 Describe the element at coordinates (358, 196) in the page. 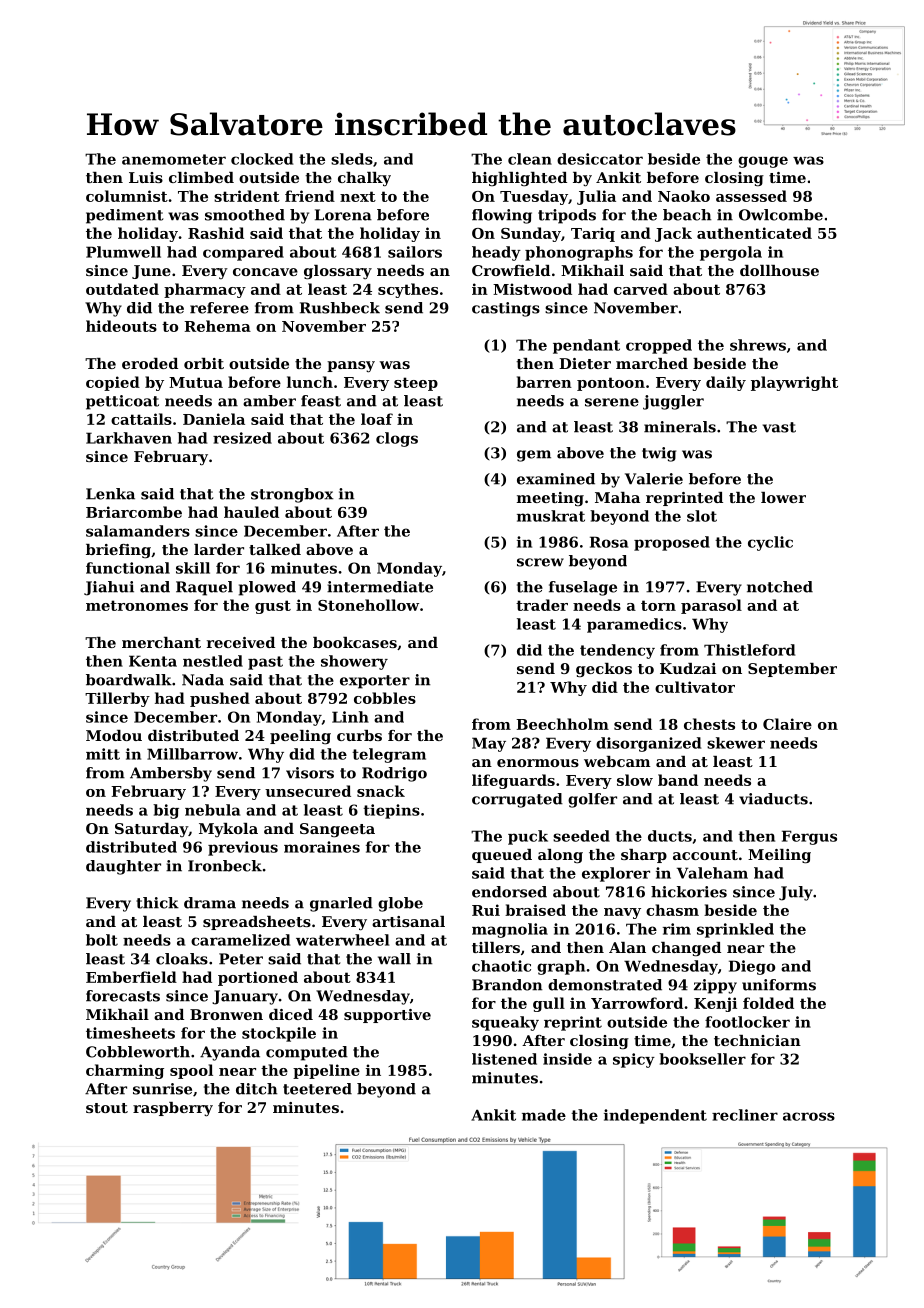

I see `next` at that location.
